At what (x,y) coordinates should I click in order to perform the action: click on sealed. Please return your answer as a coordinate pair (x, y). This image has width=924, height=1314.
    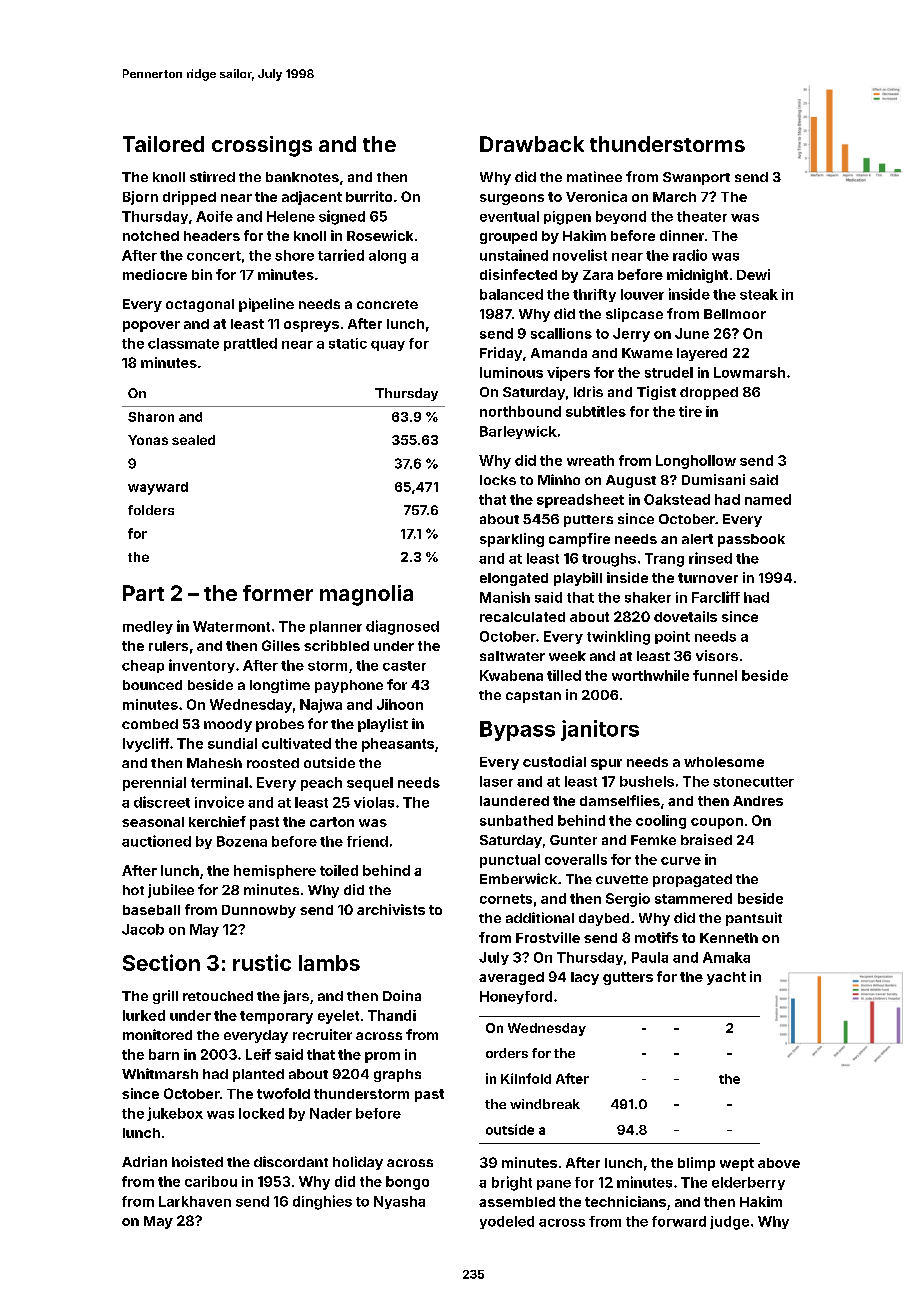
    Looking at the image, I should click on (193, 440).
